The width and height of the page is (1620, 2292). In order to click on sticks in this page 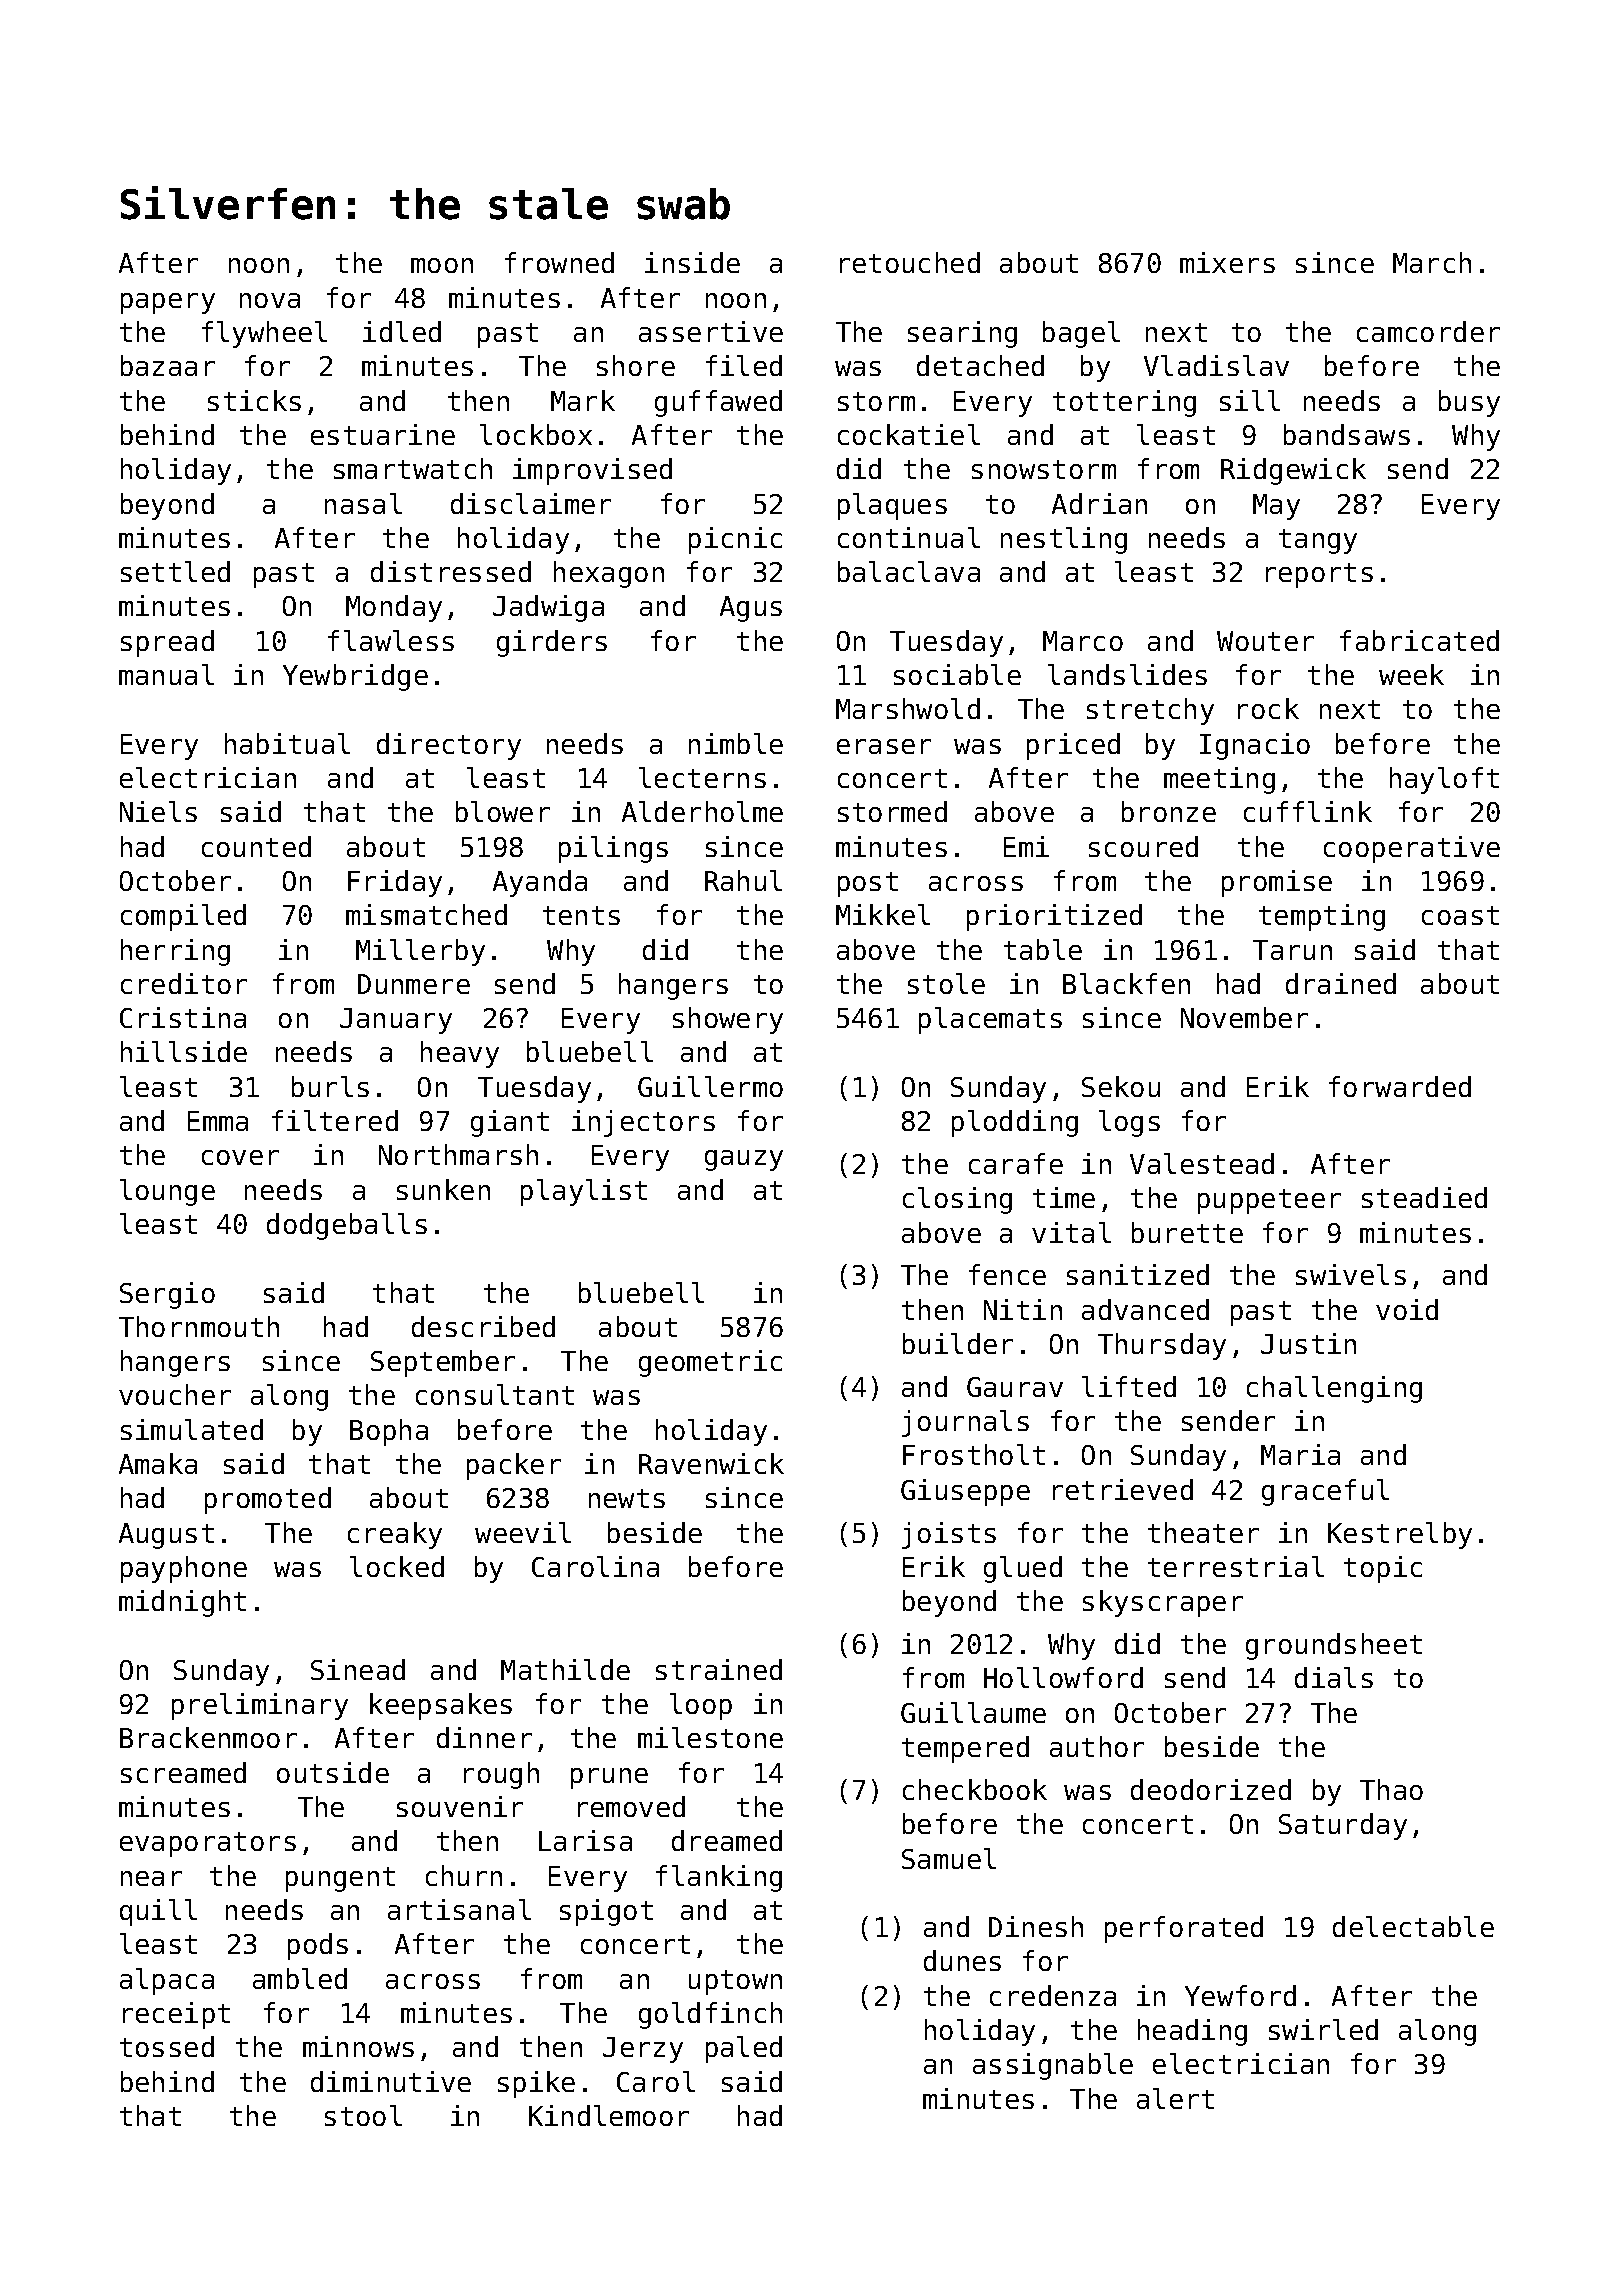, I will do `click(254, 400)`.
